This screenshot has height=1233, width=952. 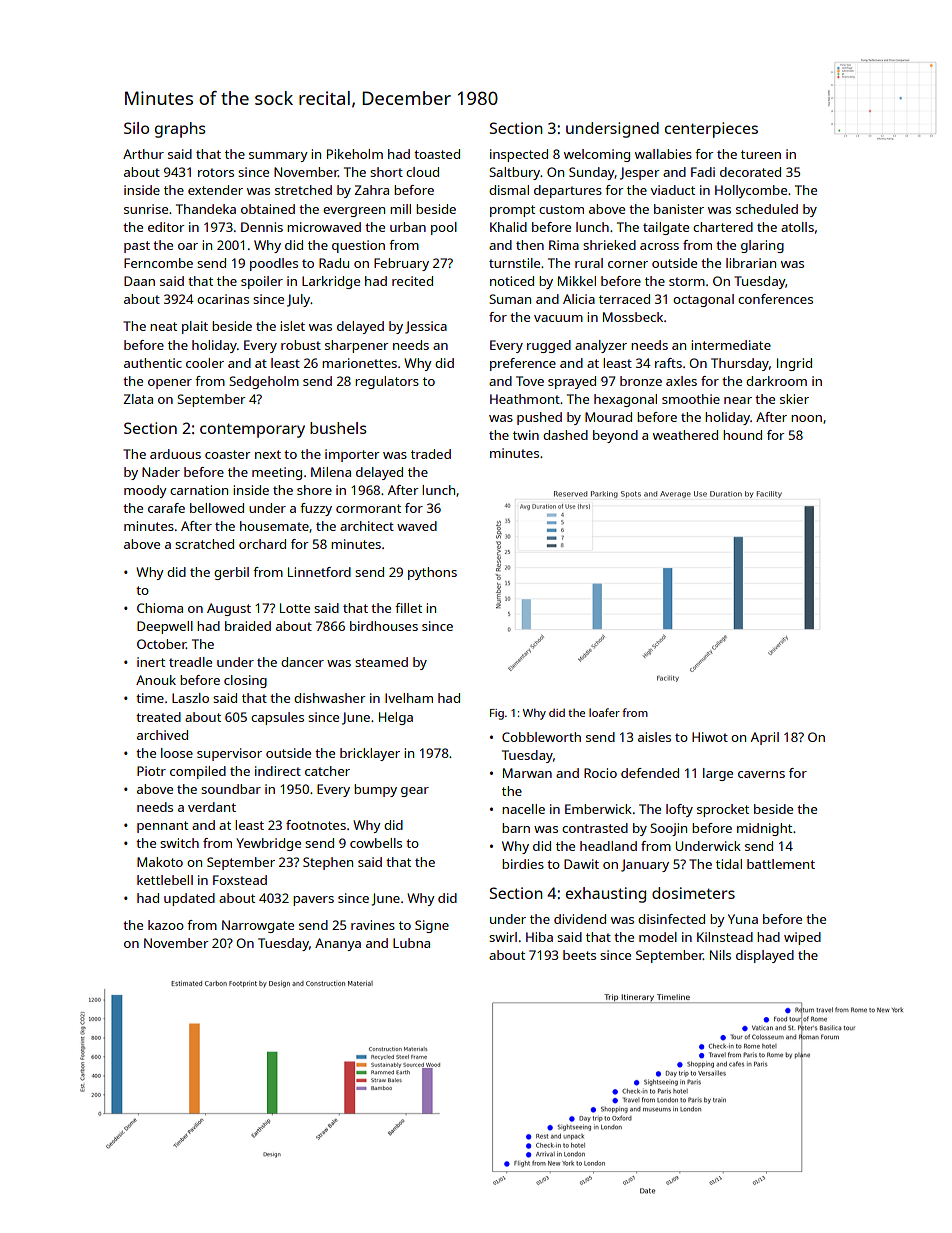 I want to click on Lubna, so click(x=411, y=943).
